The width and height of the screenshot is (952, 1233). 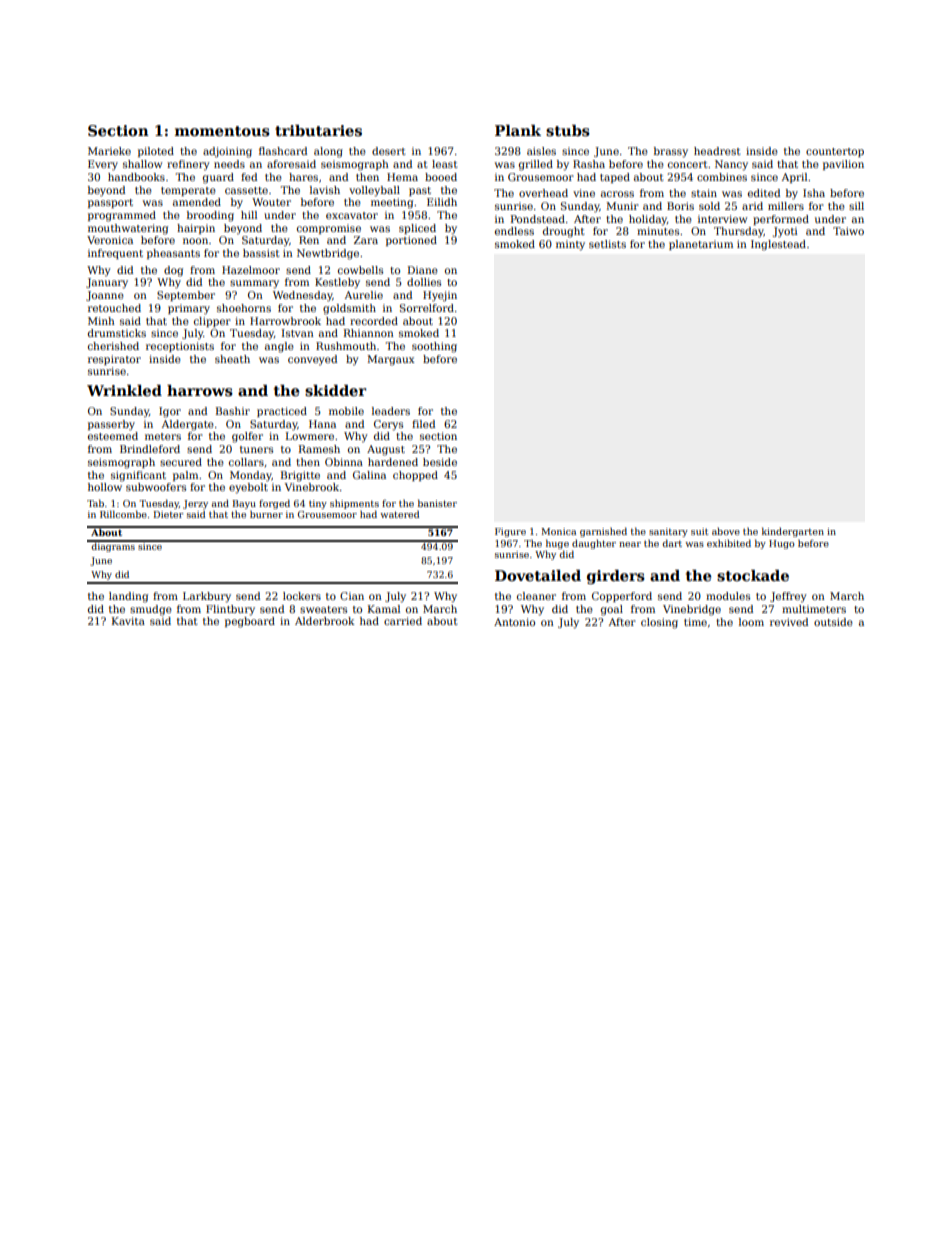 I want to click on refinery, so click(x=188, y=165).
